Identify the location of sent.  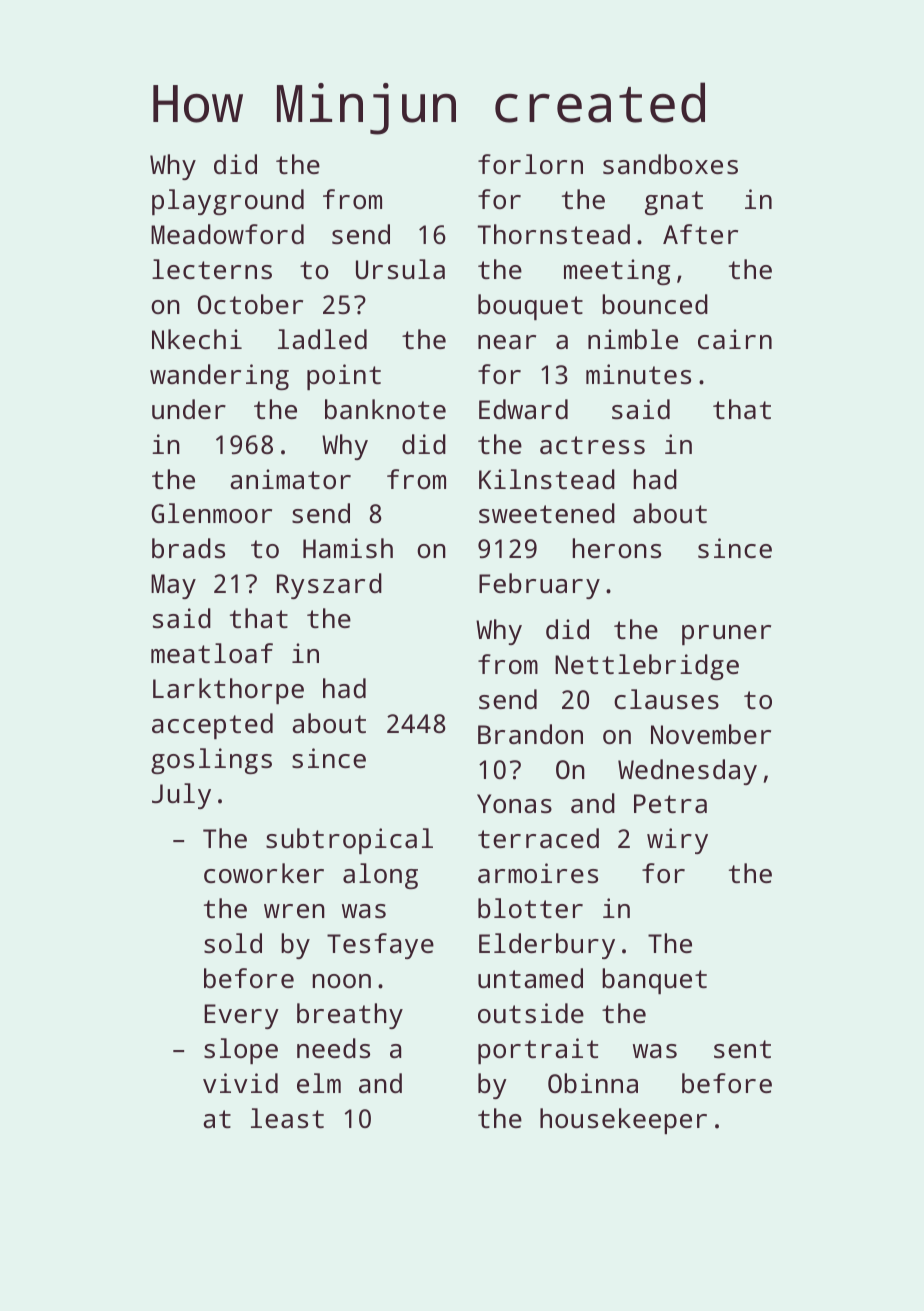
(742, 1049).
